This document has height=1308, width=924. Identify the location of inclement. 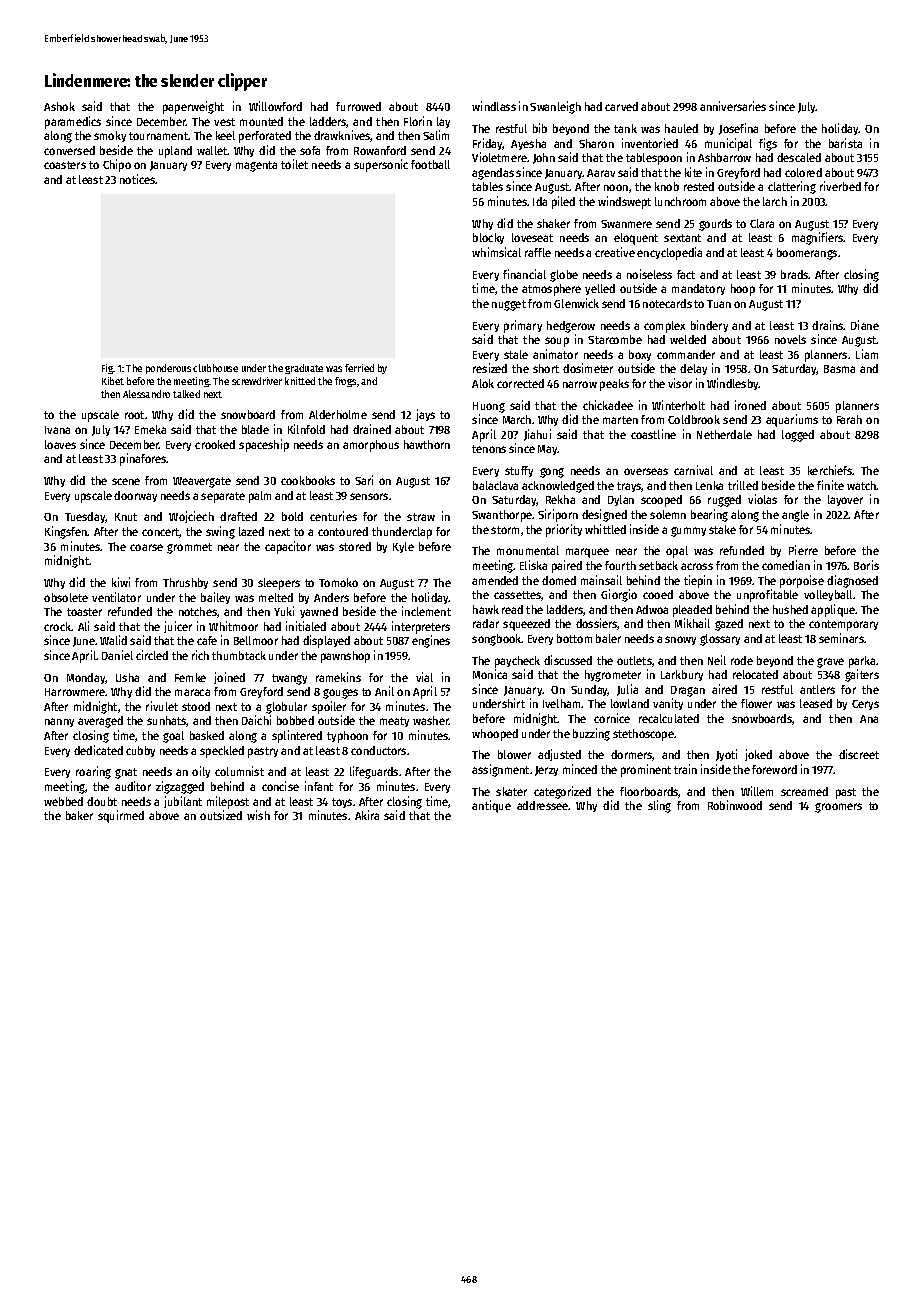
(426, 611).
